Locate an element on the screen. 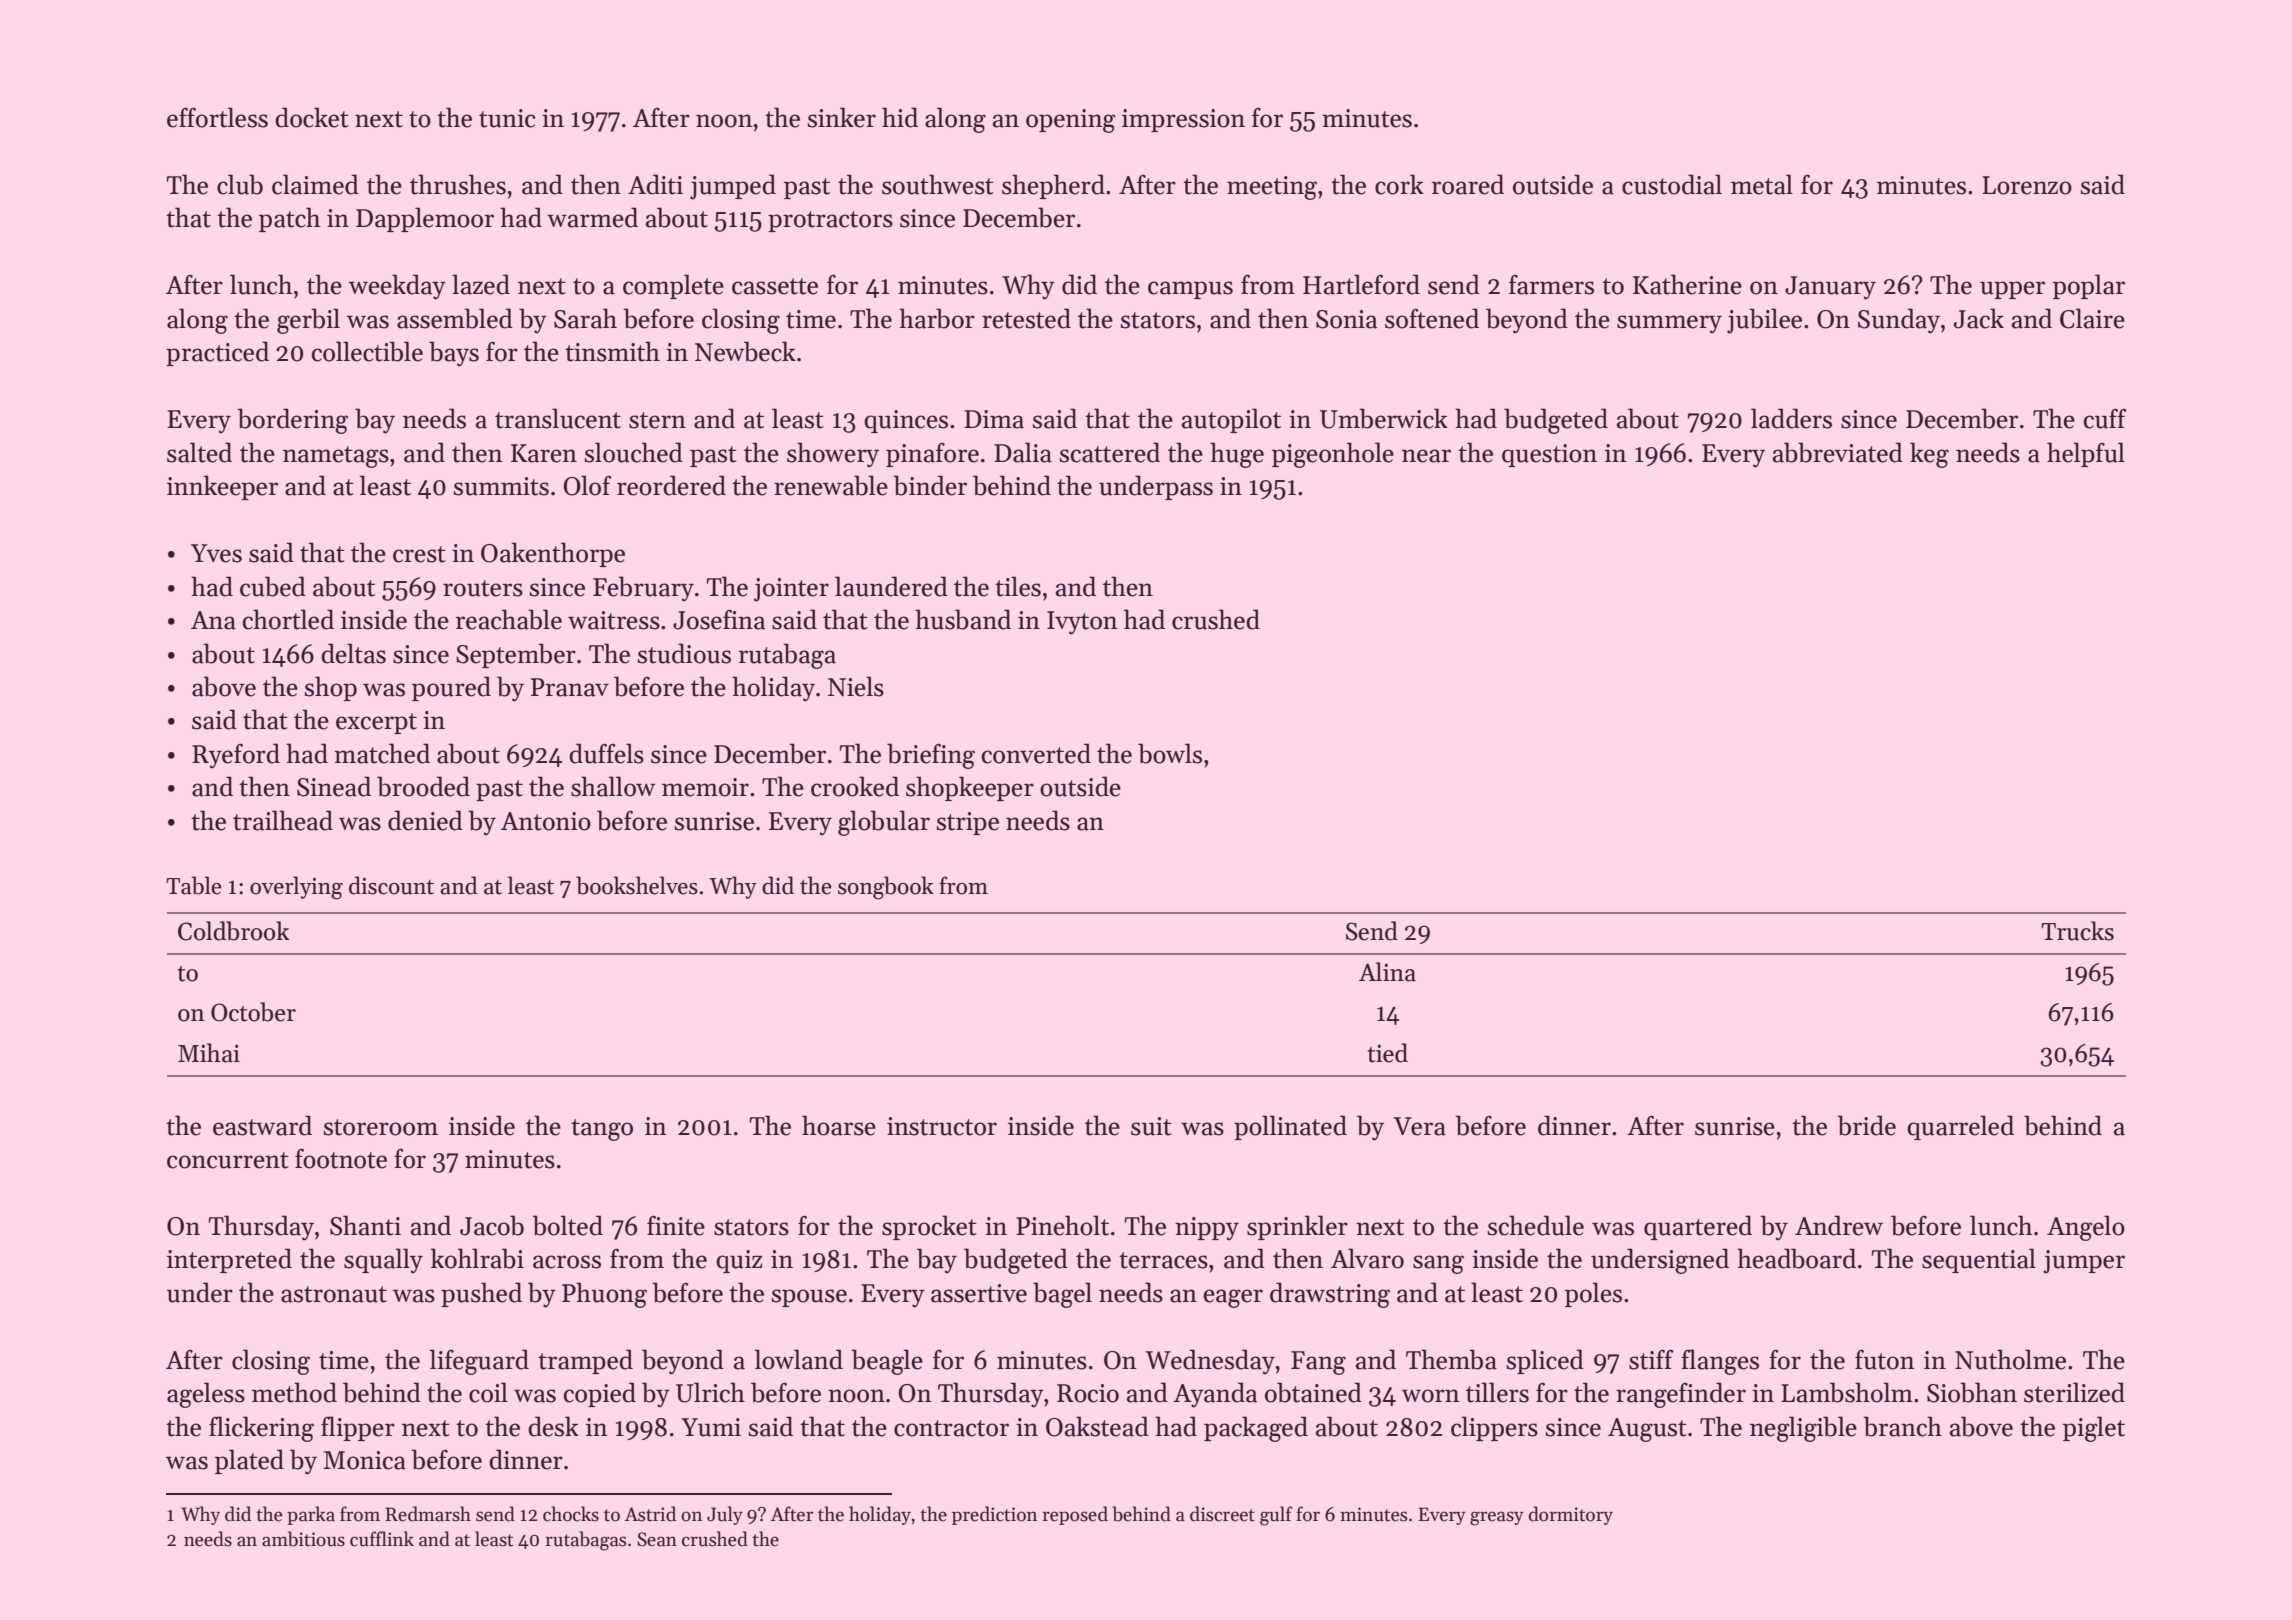 The height and width of the screenshot is (1620, 2292). quarreled is located at coordinates (1960, 1127).
